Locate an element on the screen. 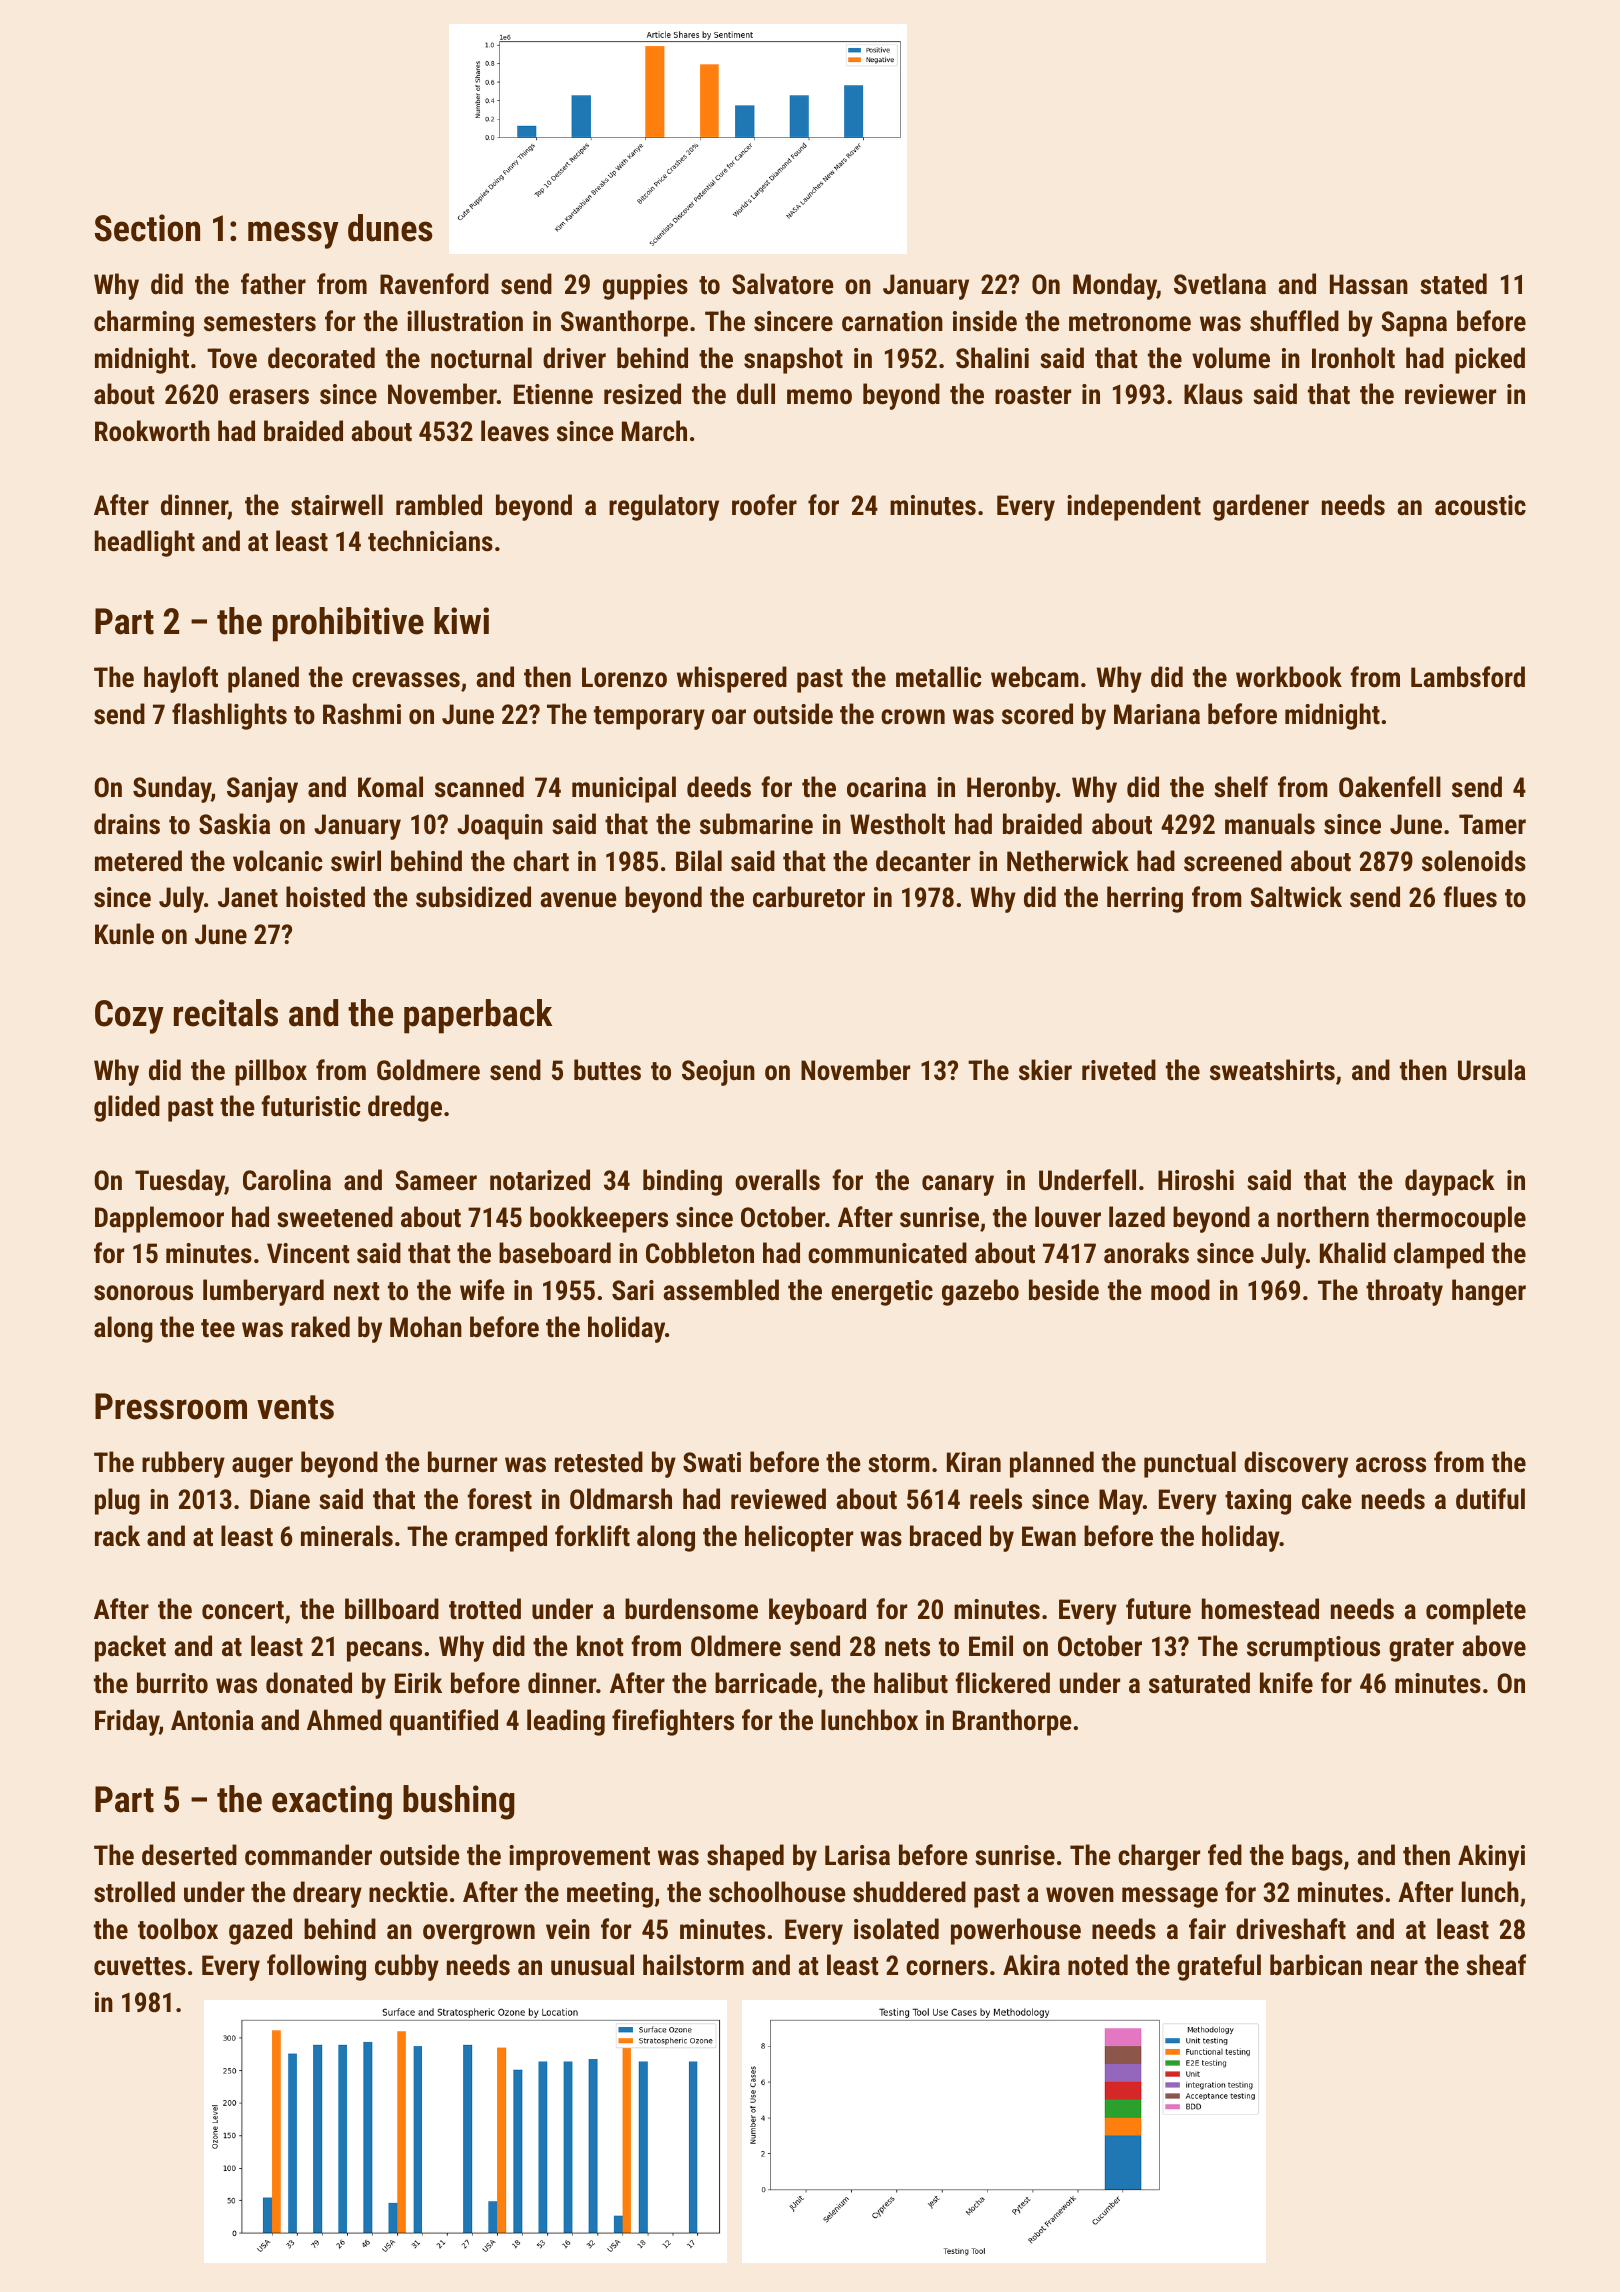 The width and height of the screenshot is (1620, 2292). deserted is located at coordinates (189, 1855).
